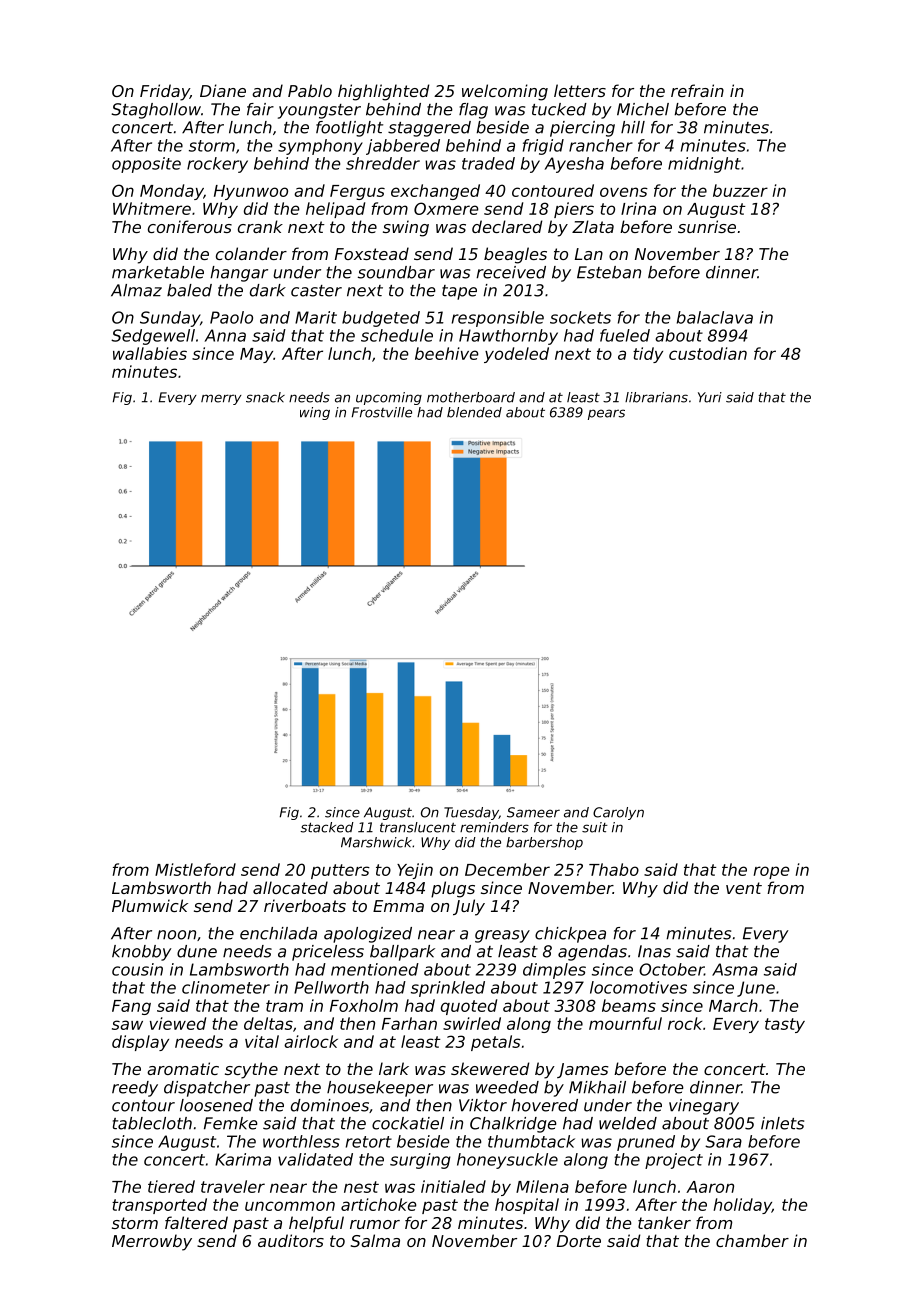 This document has width=924, height=1308. Describe the element at coordinates (697, 90) in the document. I see `refrain` at that location.
